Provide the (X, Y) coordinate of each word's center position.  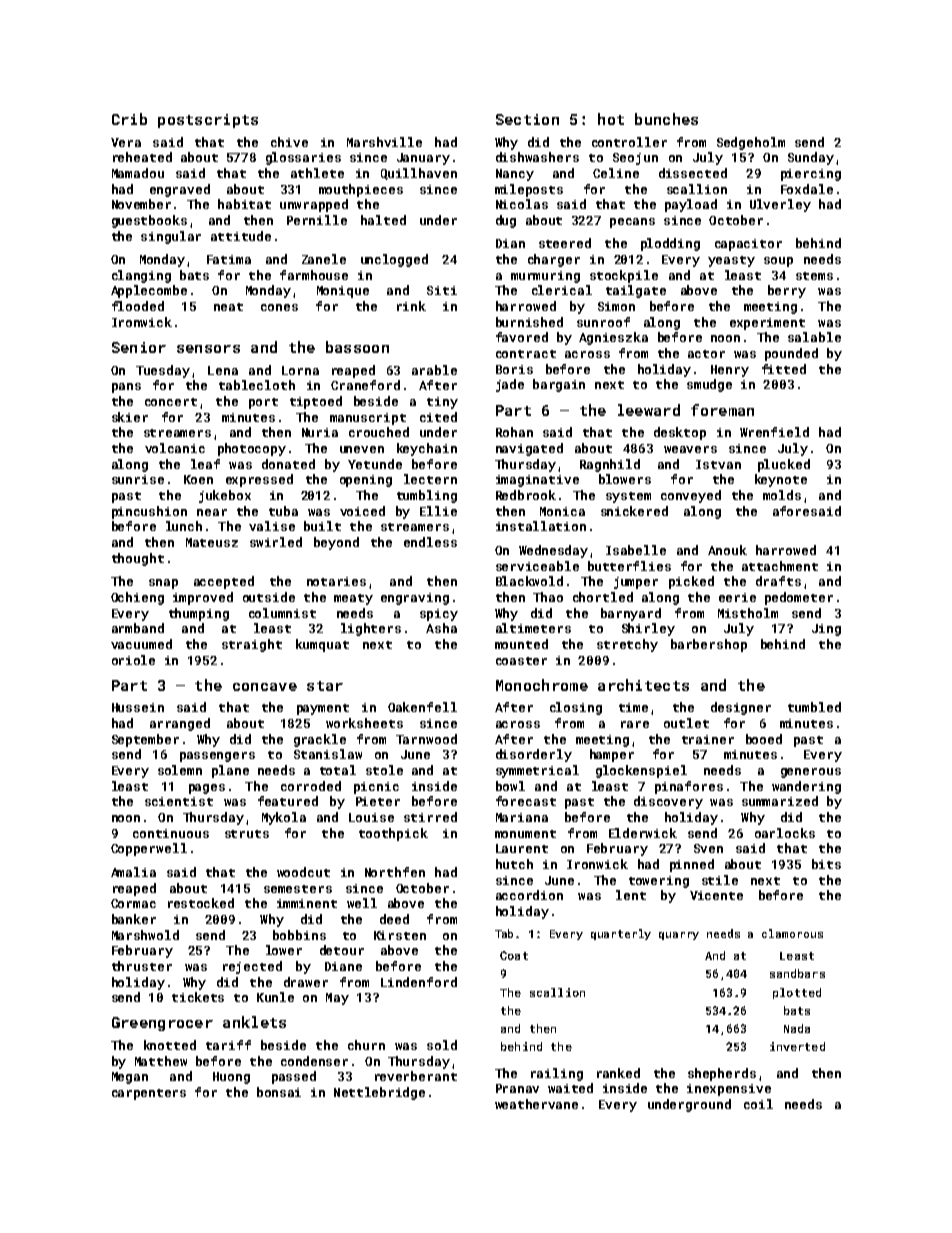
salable (814, 337)
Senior (139, 347)
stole (384, 770)
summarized (780, 801)
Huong (231, 1078)
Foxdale (807, 189)
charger (554, 260)
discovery (668, 802)
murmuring (545, 277)
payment (323, 709)
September (145, 740)
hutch (514, 864)
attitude (241, 236)
